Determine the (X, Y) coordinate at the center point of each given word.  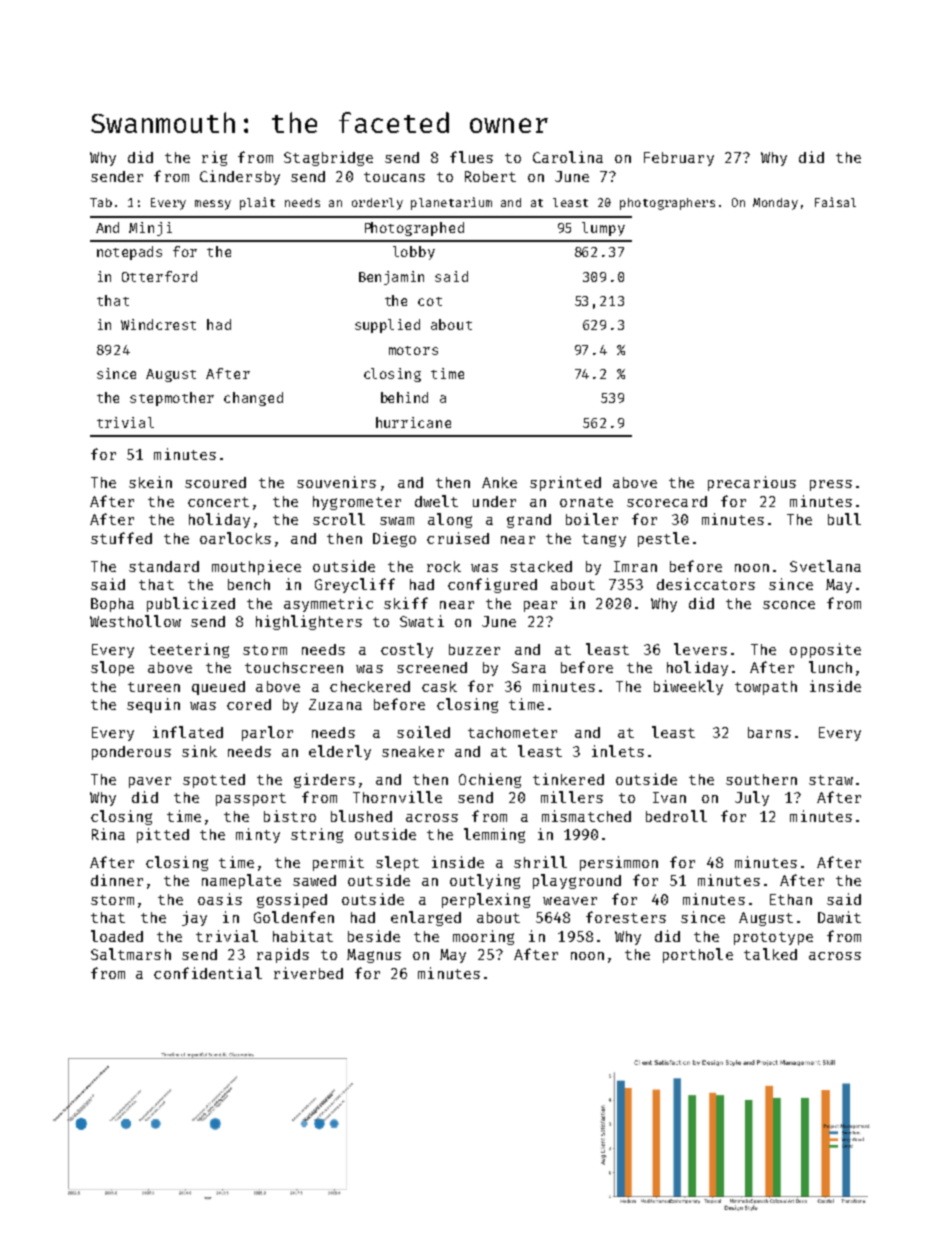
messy (213, 205)
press (831, 485)
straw (831, 780)
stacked (541, 566)
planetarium (451, 203)
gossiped (292, 900)
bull (844, 519)
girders (324, 780)
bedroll (676, 816)
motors (413, 350)
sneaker (413, 751)
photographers (667, 204)
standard (164, 566)
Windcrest (158, 324)
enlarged (426, 918)
